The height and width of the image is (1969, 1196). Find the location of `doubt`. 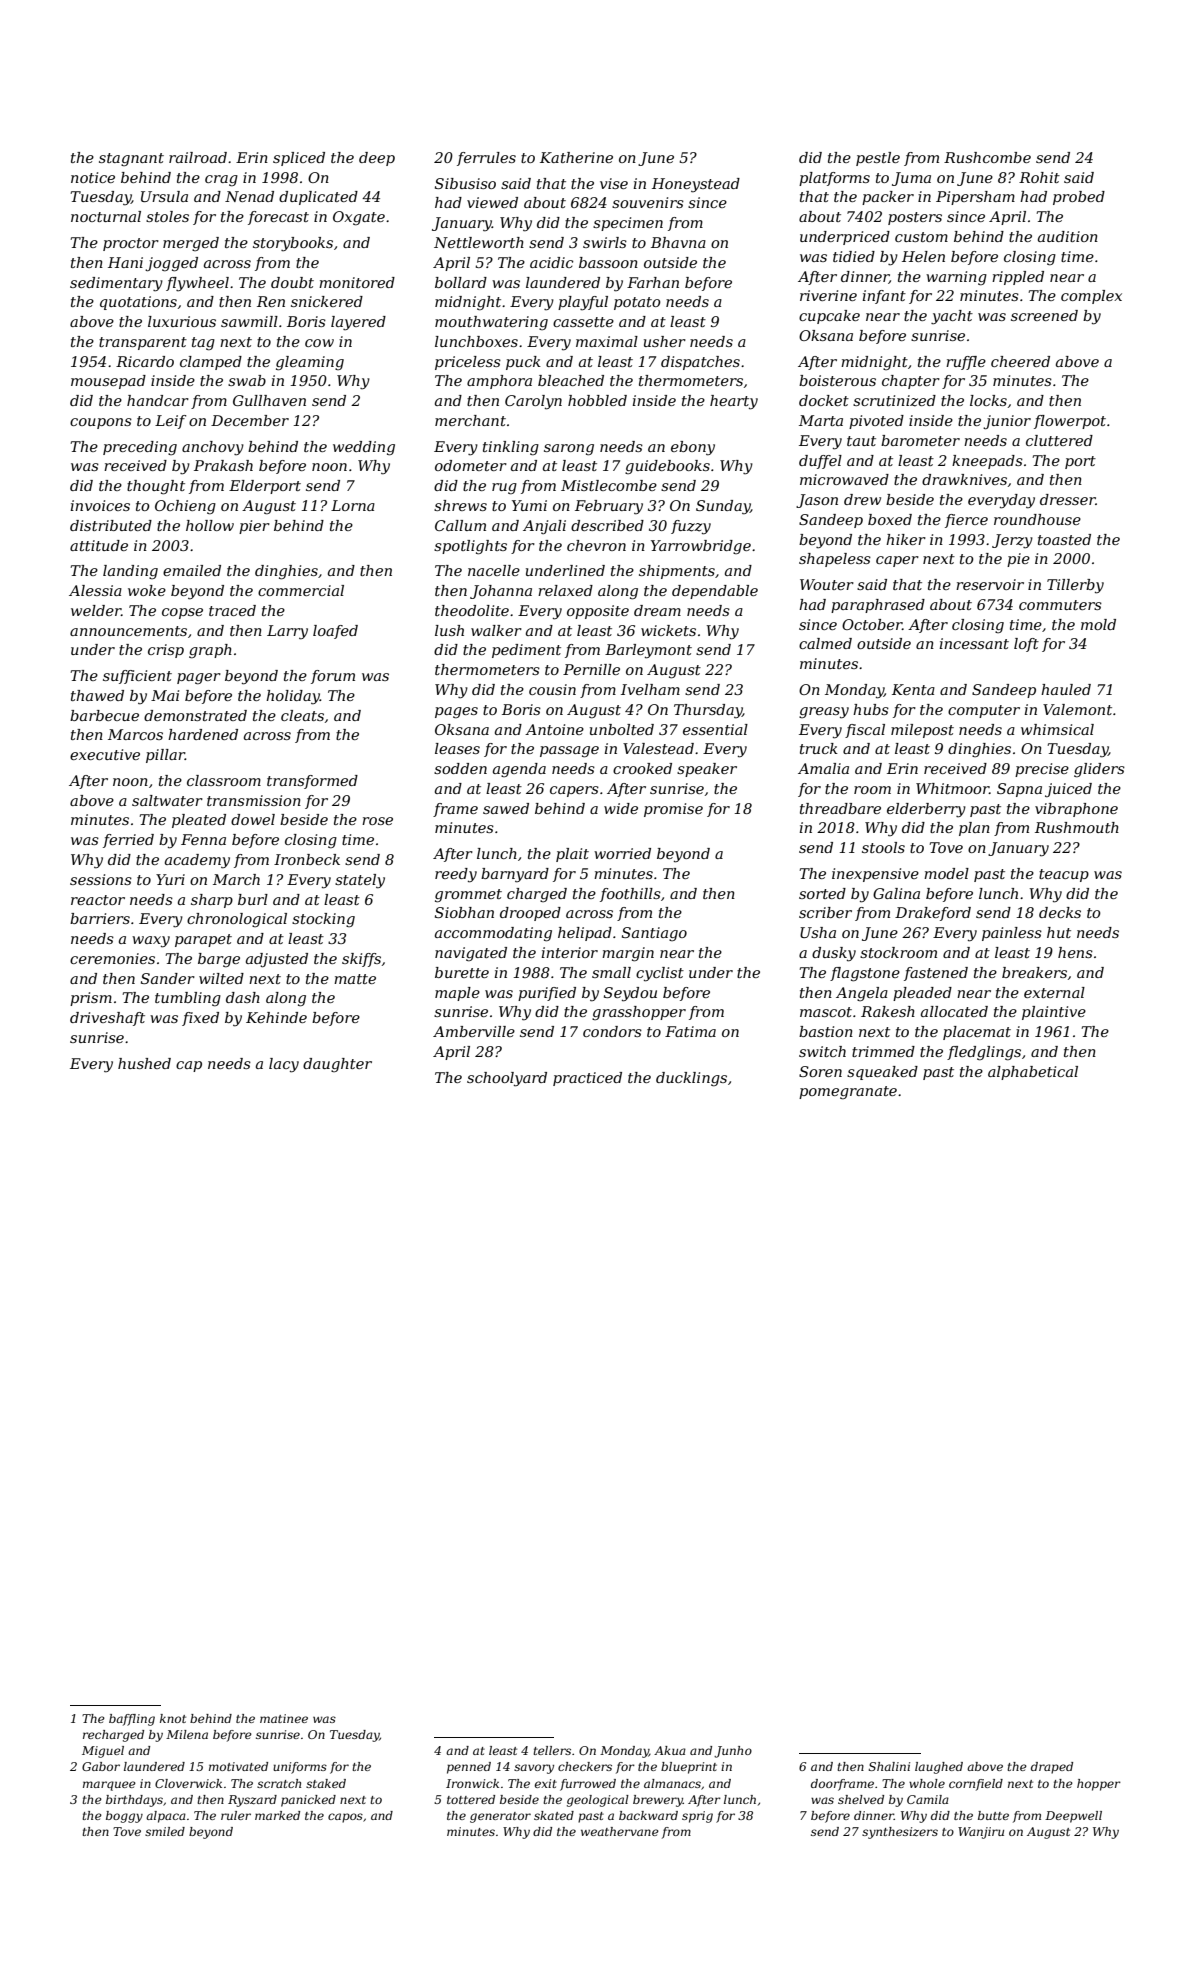

doubt is located at coordinates (292, 282).
